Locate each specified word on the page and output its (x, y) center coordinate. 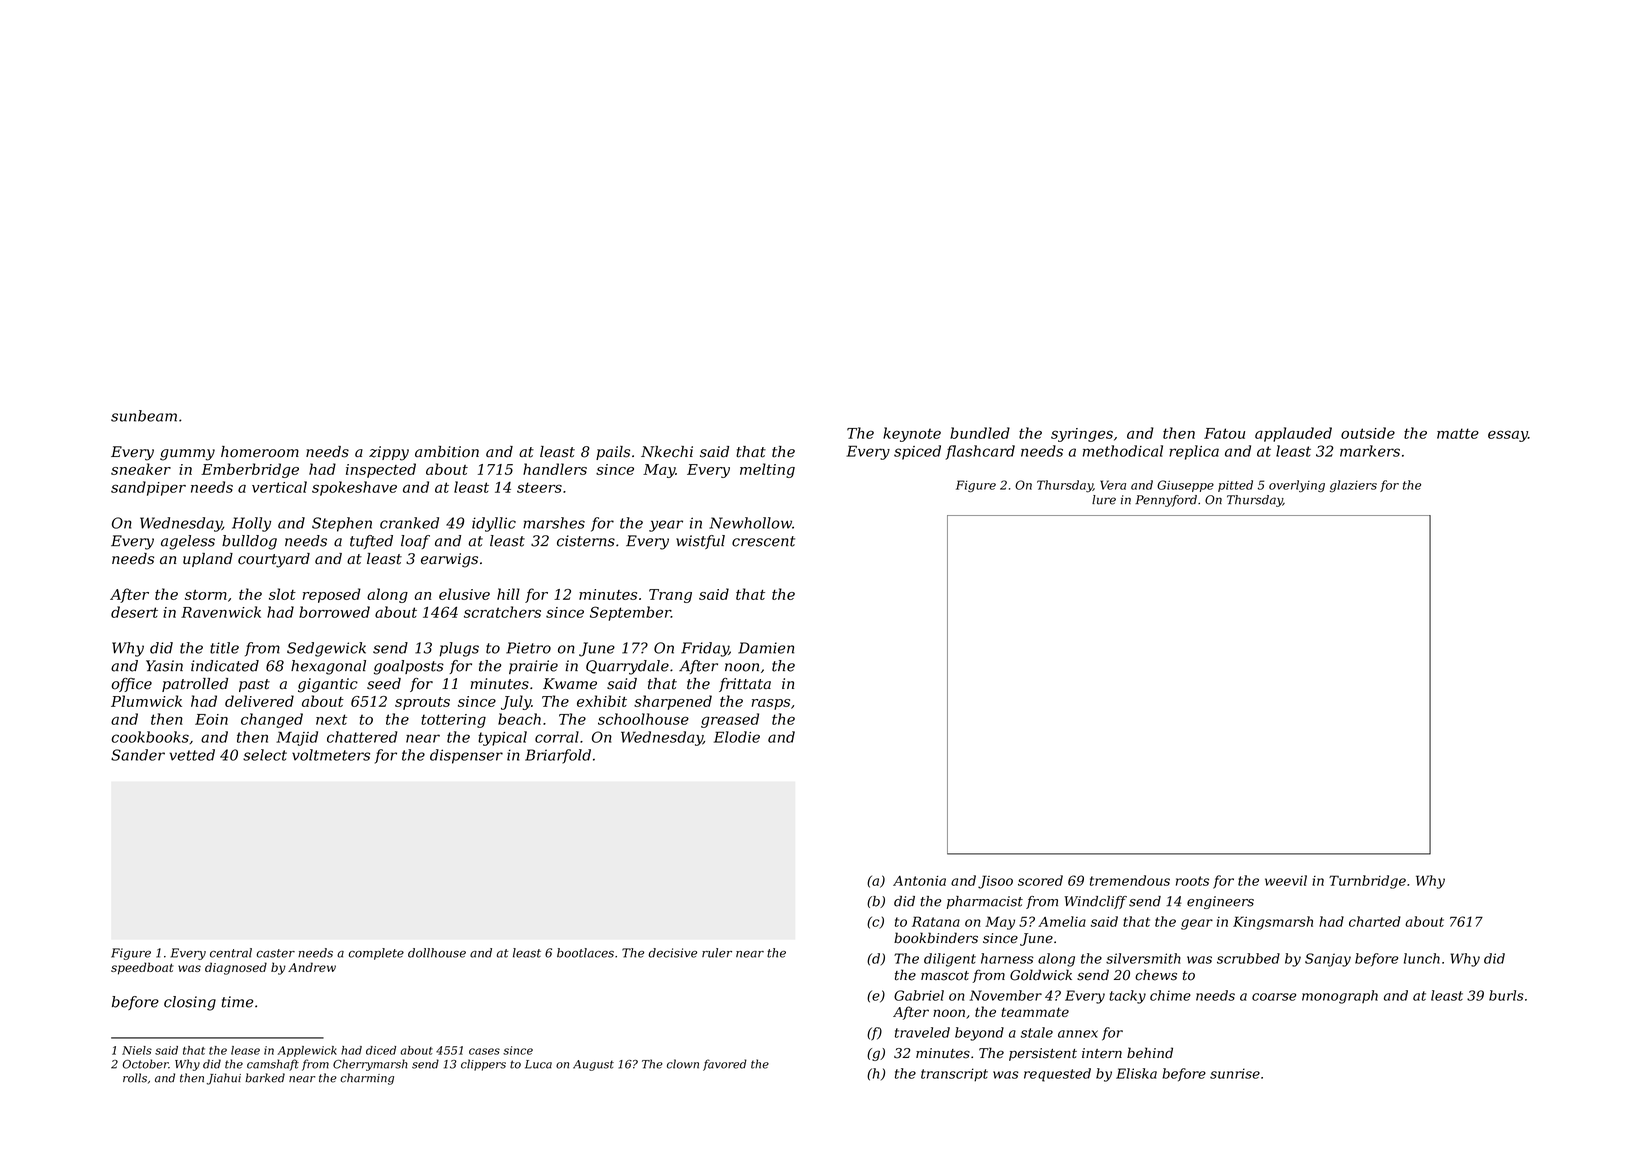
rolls (135, 1078)
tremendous (1130, 880)
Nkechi (667, 452)
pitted (1235, 486)
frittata (745, 685)
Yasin (164, 666)
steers (539, 487)
